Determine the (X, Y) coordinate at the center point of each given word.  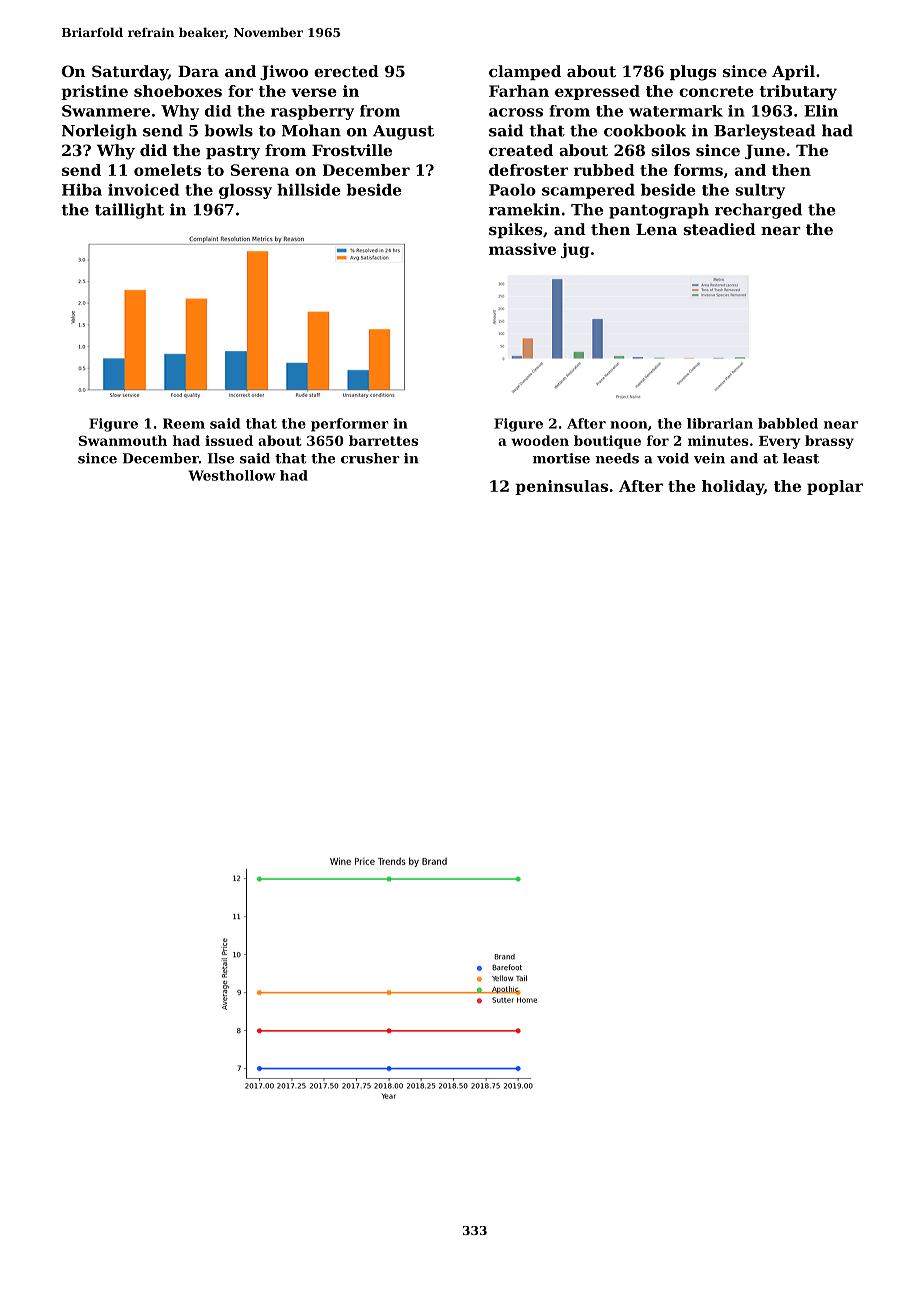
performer (350, 425)
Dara (198, 71)
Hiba (82, 190)
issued (229, 440)
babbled (788, 423)
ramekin (524, 209)
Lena (656, 229)
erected (346, 71)
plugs (693, 73)
